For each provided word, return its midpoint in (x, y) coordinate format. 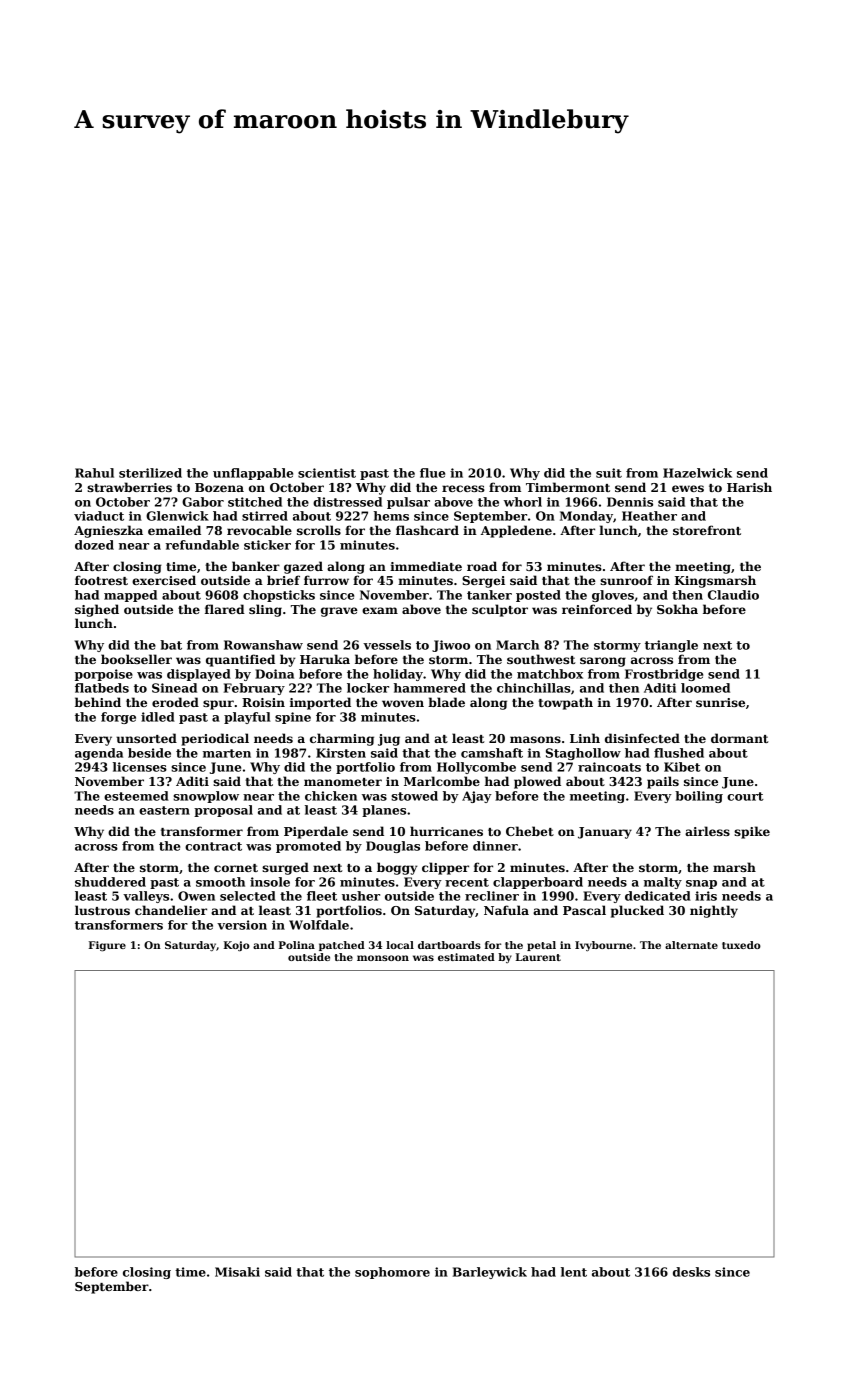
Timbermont (568, 487)
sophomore (392, 1273)
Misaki (237, 1272)
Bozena (219, 487)
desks (691, 1272)
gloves (613, 596)
